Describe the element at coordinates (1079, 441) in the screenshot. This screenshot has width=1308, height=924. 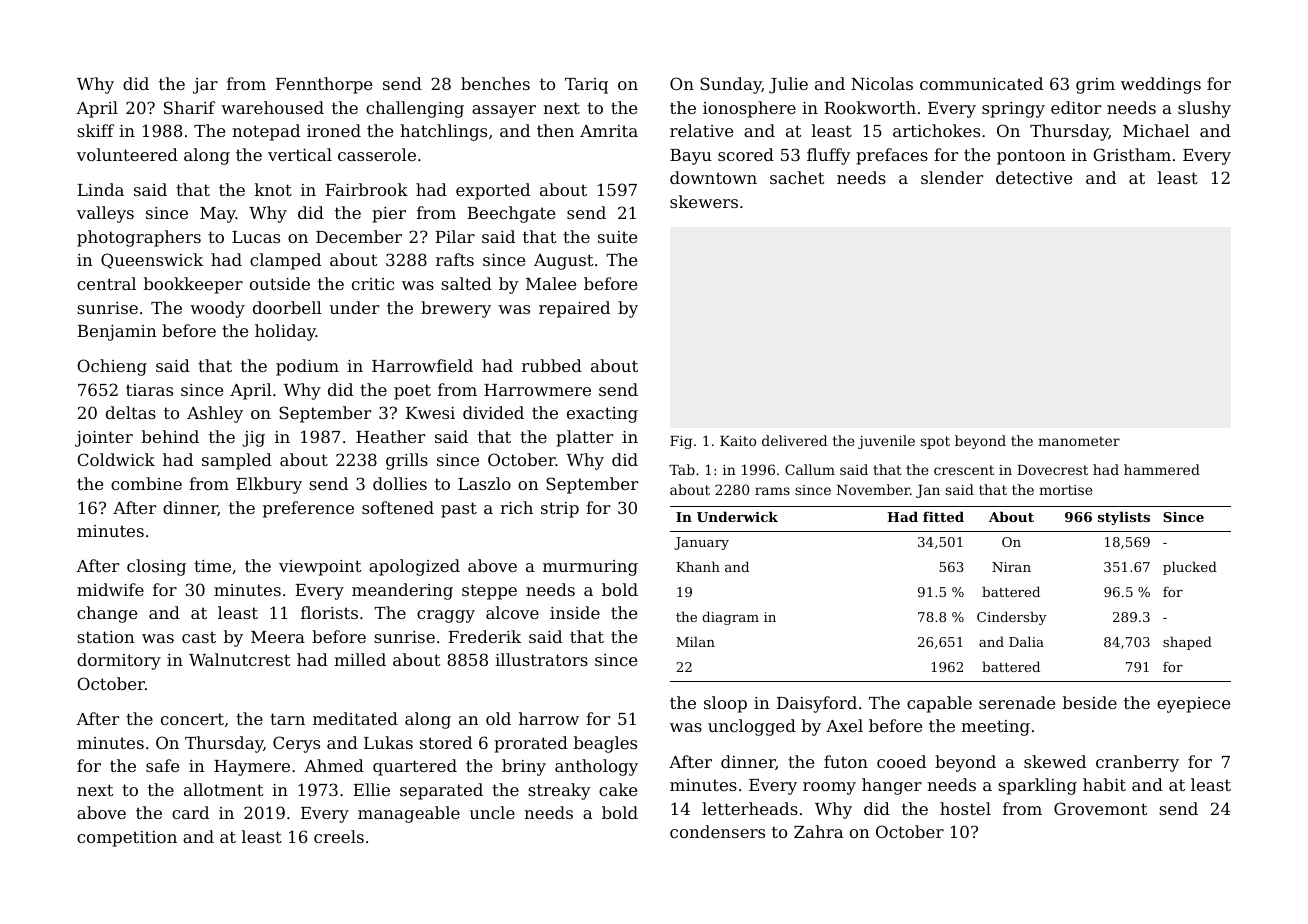
I see `manometer` at that location.
